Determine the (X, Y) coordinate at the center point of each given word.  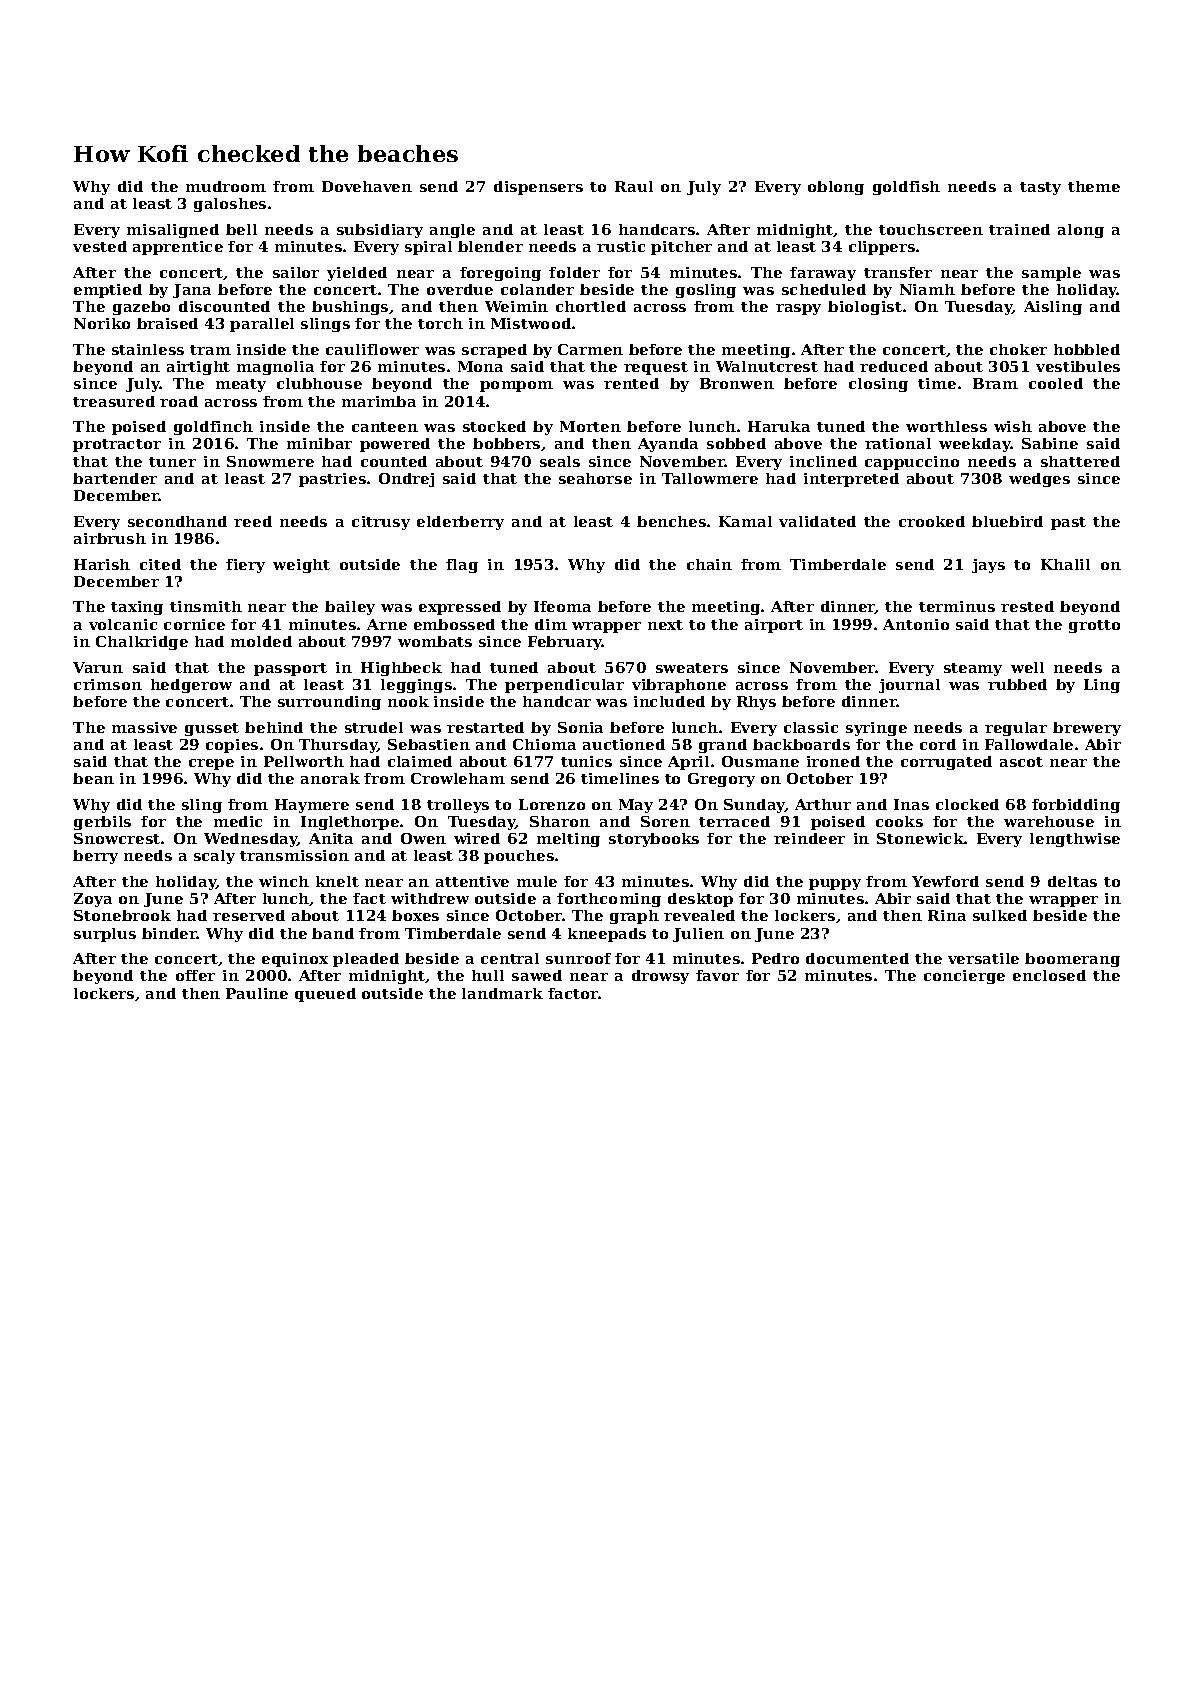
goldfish (906, 188)
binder (169, 933)
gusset (212, 729)
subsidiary (380, 231)
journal (909, 686)
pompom (516, 386)
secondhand (177, 521)
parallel (262, 325)
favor (717, 975)
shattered (1080, 461)
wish (1013, 426)
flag (462, 566)
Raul (634, 186)
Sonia (580, 727)
